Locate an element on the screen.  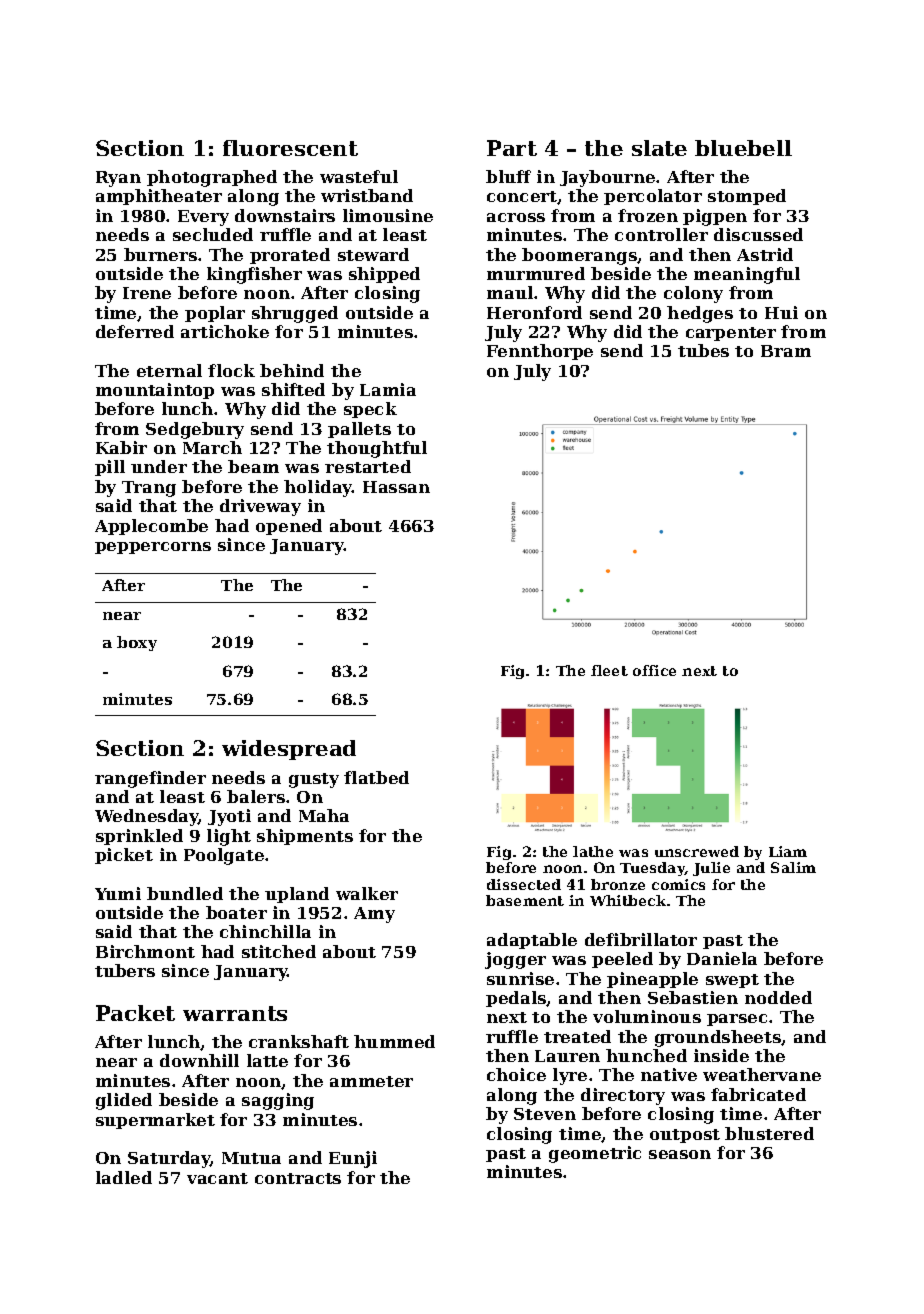
Salim is located at coordinates (793, 867).
